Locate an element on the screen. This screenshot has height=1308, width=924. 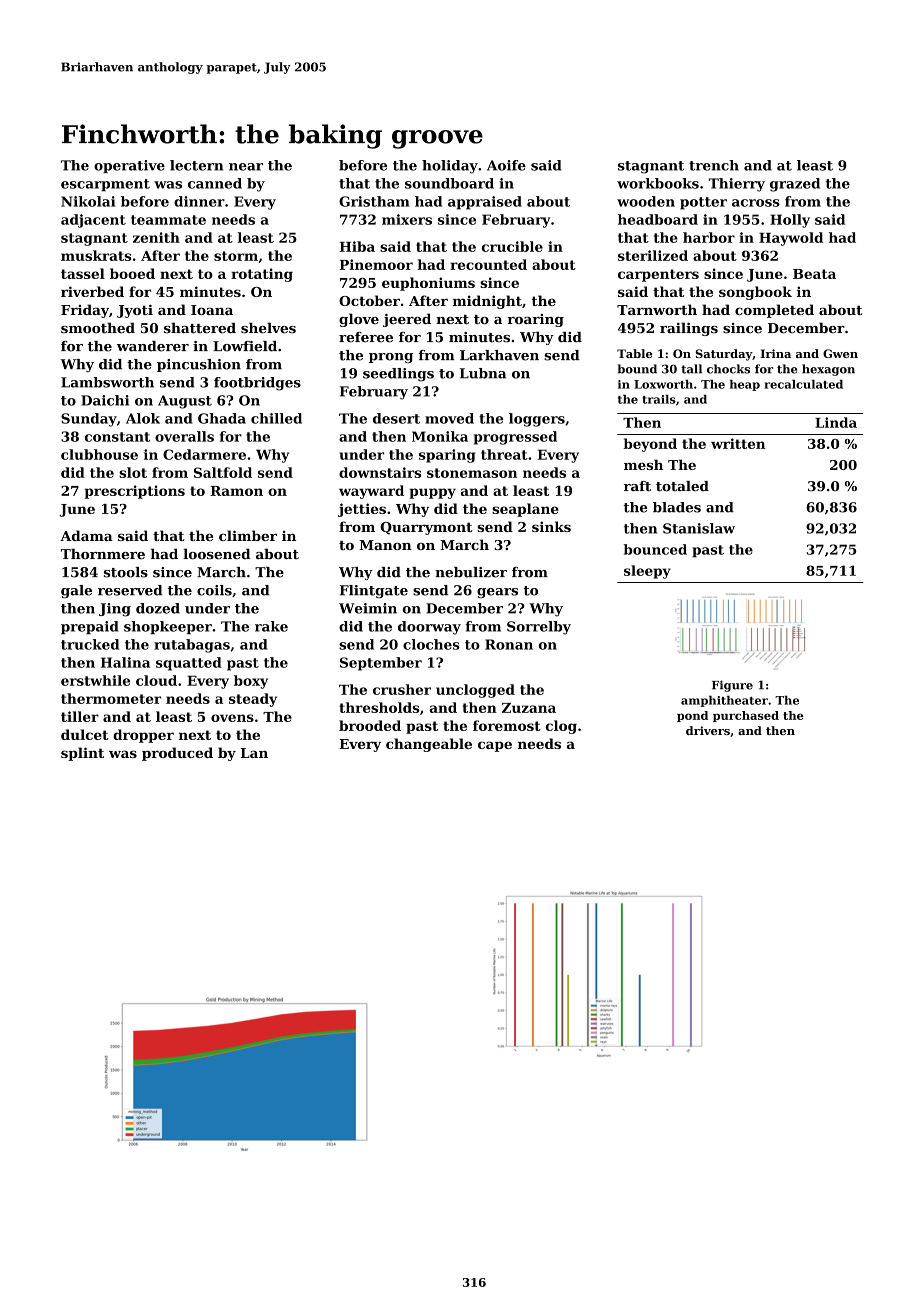
dinner is located at coordinates (199, 201).
